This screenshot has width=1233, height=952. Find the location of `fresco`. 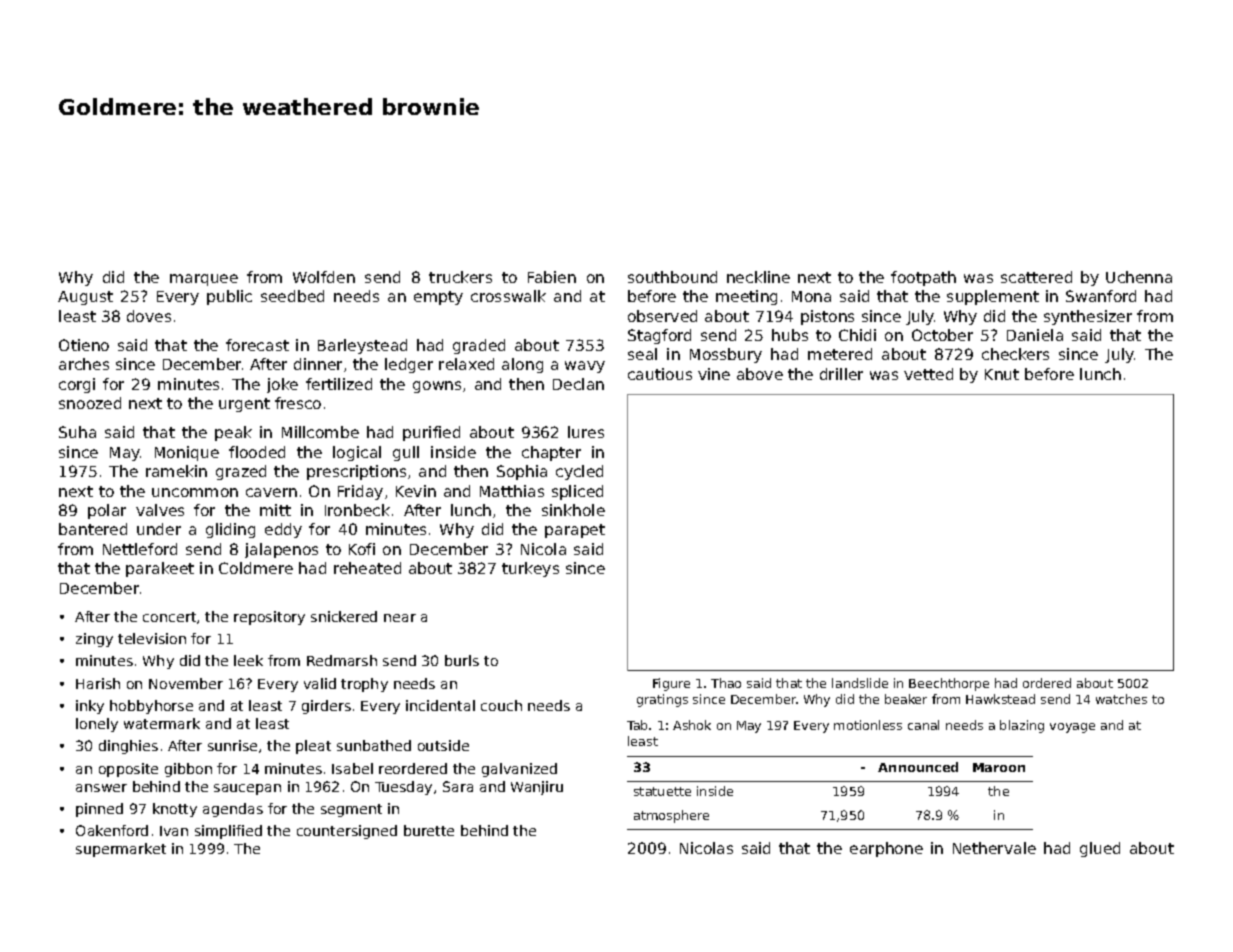

fresco is located at coordinates (298, 403).
